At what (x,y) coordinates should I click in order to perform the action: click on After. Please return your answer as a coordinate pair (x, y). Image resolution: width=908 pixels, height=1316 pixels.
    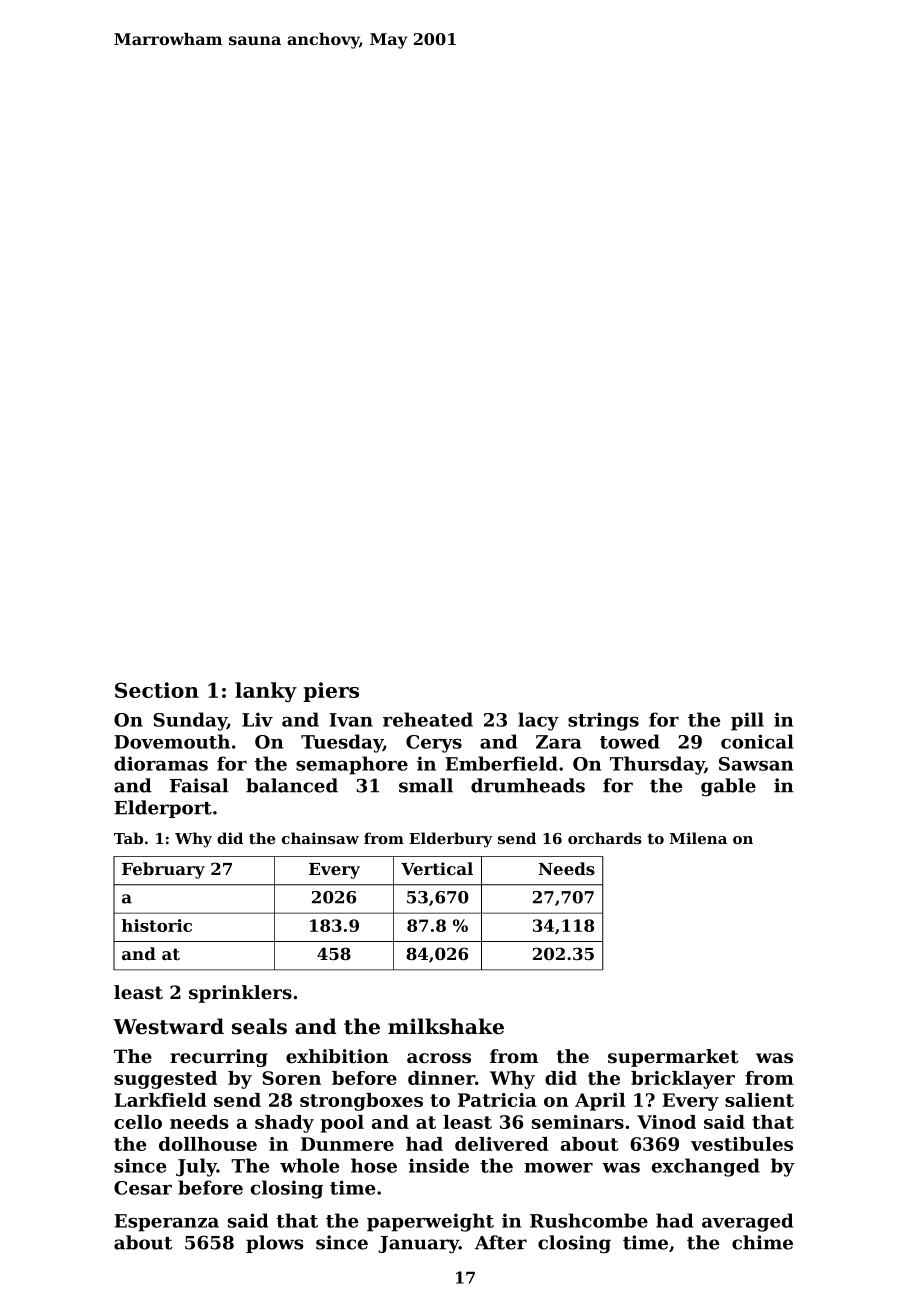
    Looking at the image, I should click on (501, 1242).
